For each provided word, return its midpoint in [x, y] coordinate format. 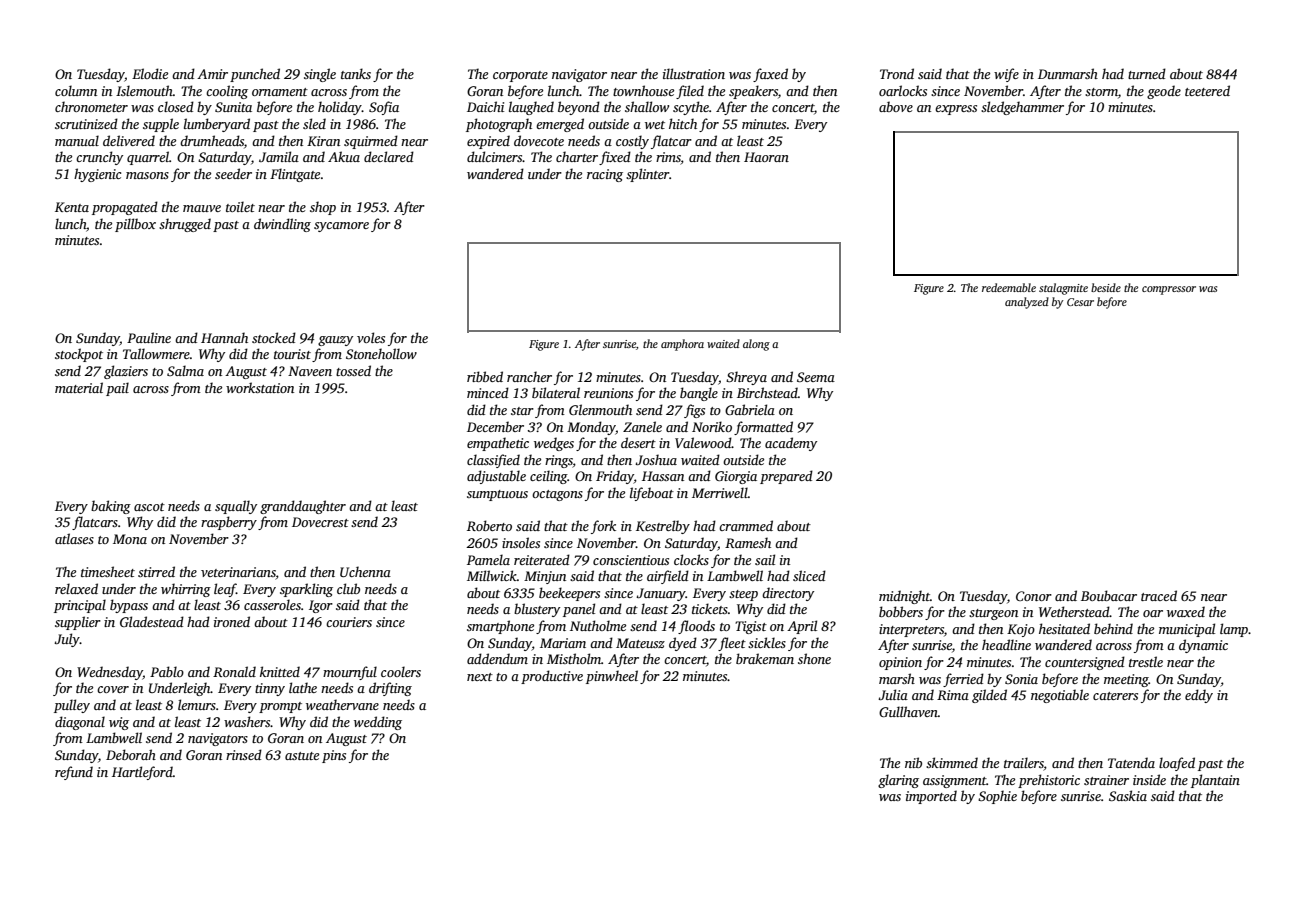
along [756, 345]
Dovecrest [320, 522]
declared [389, 156]
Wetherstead [1074, 611]
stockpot [79, 355]
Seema [816, 377]
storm [1101, 92]
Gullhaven [908, 711]
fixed [615, 158]
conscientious [631, 560]
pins [334, 756]
